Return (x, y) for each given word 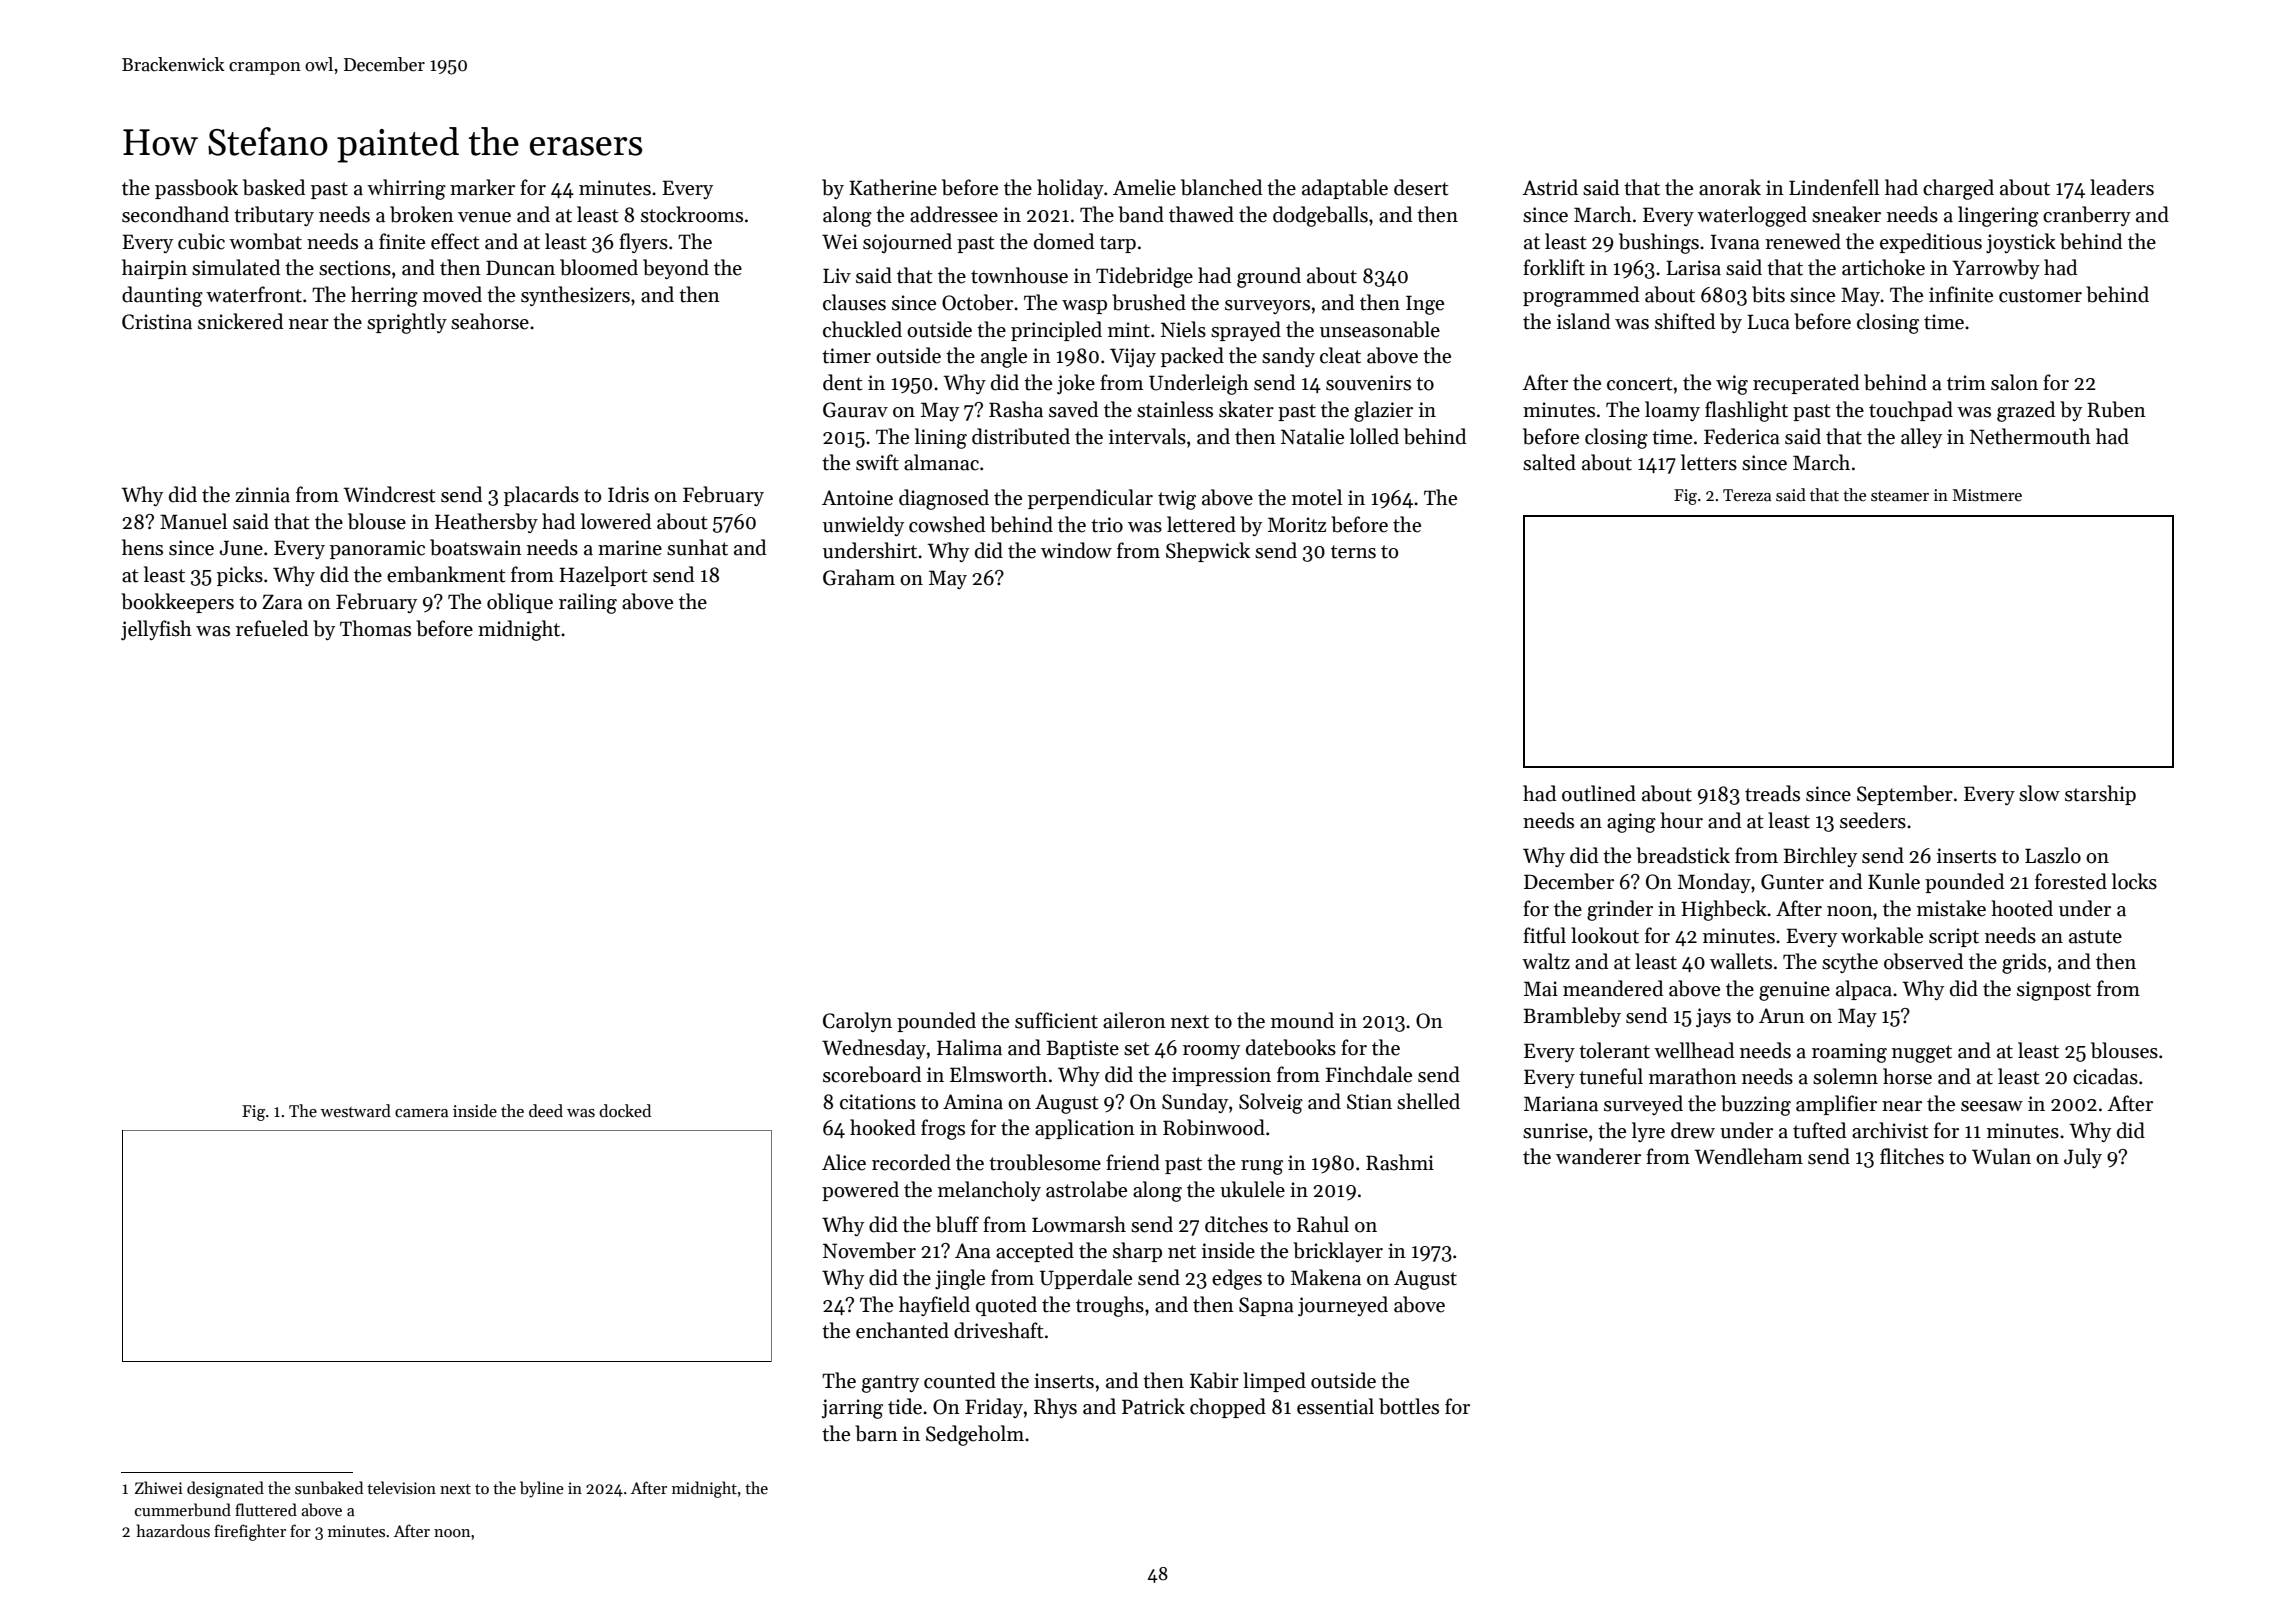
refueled (272, 628)
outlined (1599, 793)
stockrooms (692, 214)
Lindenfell (1834, 187)
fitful (1544, 935)
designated (225, 1489)
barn (876, 1433)
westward (356, 1111)
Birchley (1820, 857)
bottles (1409, 1406)
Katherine (893, 187)
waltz (1546, 961)
